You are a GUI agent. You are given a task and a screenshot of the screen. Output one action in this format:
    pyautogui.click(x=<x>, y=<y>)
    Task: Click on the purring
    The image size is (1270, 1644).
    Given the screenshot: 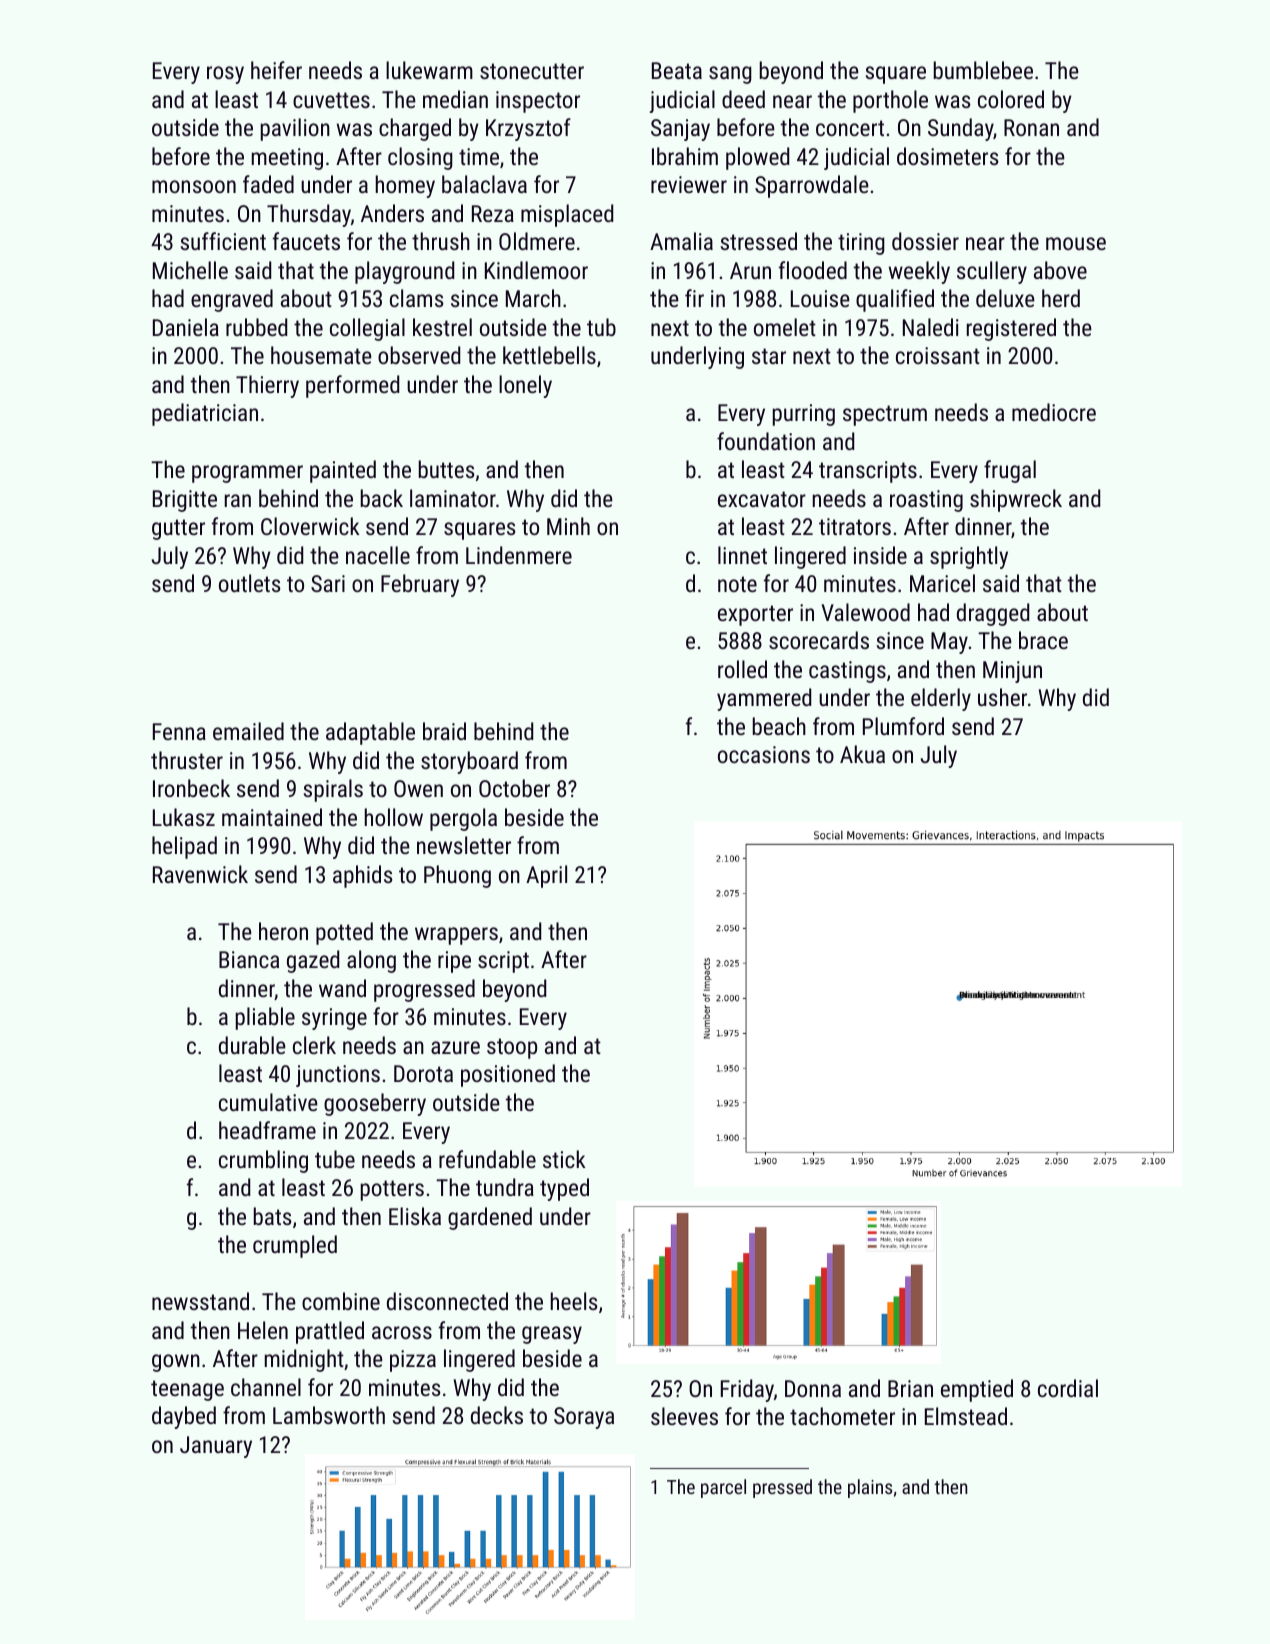 What is the action you would take?
    pyautogui.click(x=804, y=415)
